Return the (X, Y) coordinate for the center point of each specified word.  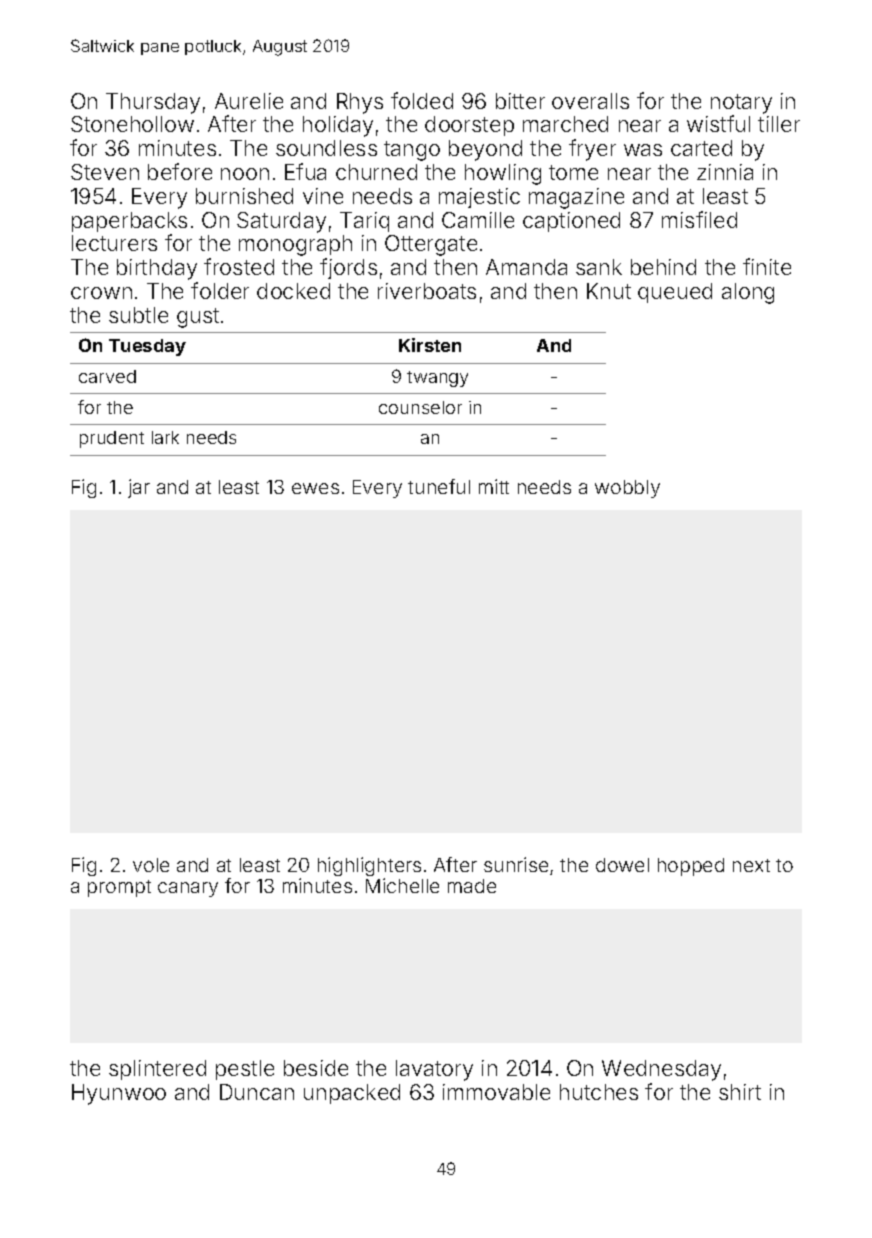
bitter (520, 101)
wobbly (627, 489)
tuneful (439, 486)
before (180, 171)
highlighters (369, 866)
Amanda (526, 267)
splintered (157, 1070)
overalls (590, 101)
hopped (691, 867)
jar (139, 488)
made (472, 886)
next (751, 865)
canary (188, 889)
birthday (157, 269)
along (748, 293)
